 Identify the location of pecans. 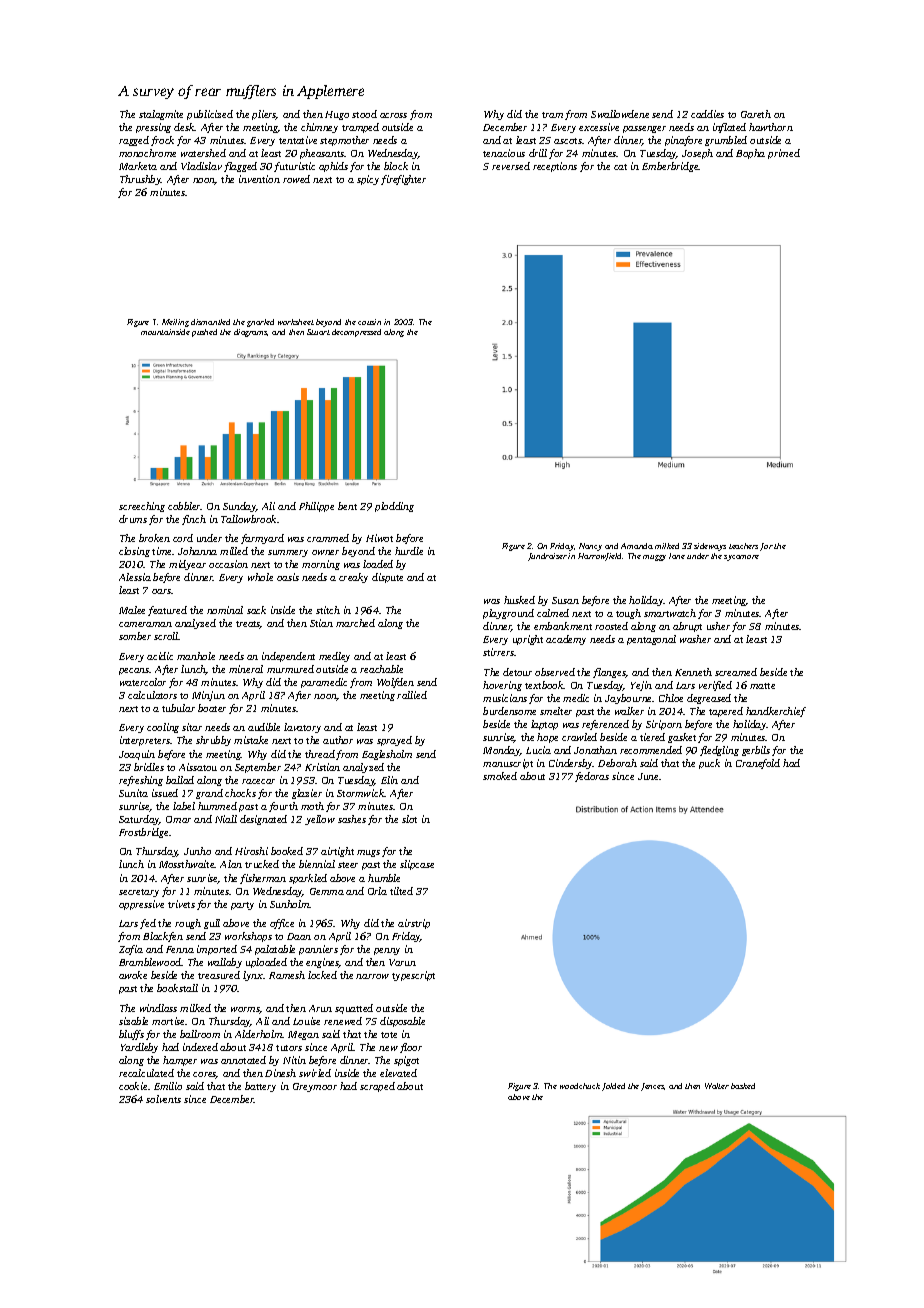
(134, 671).
